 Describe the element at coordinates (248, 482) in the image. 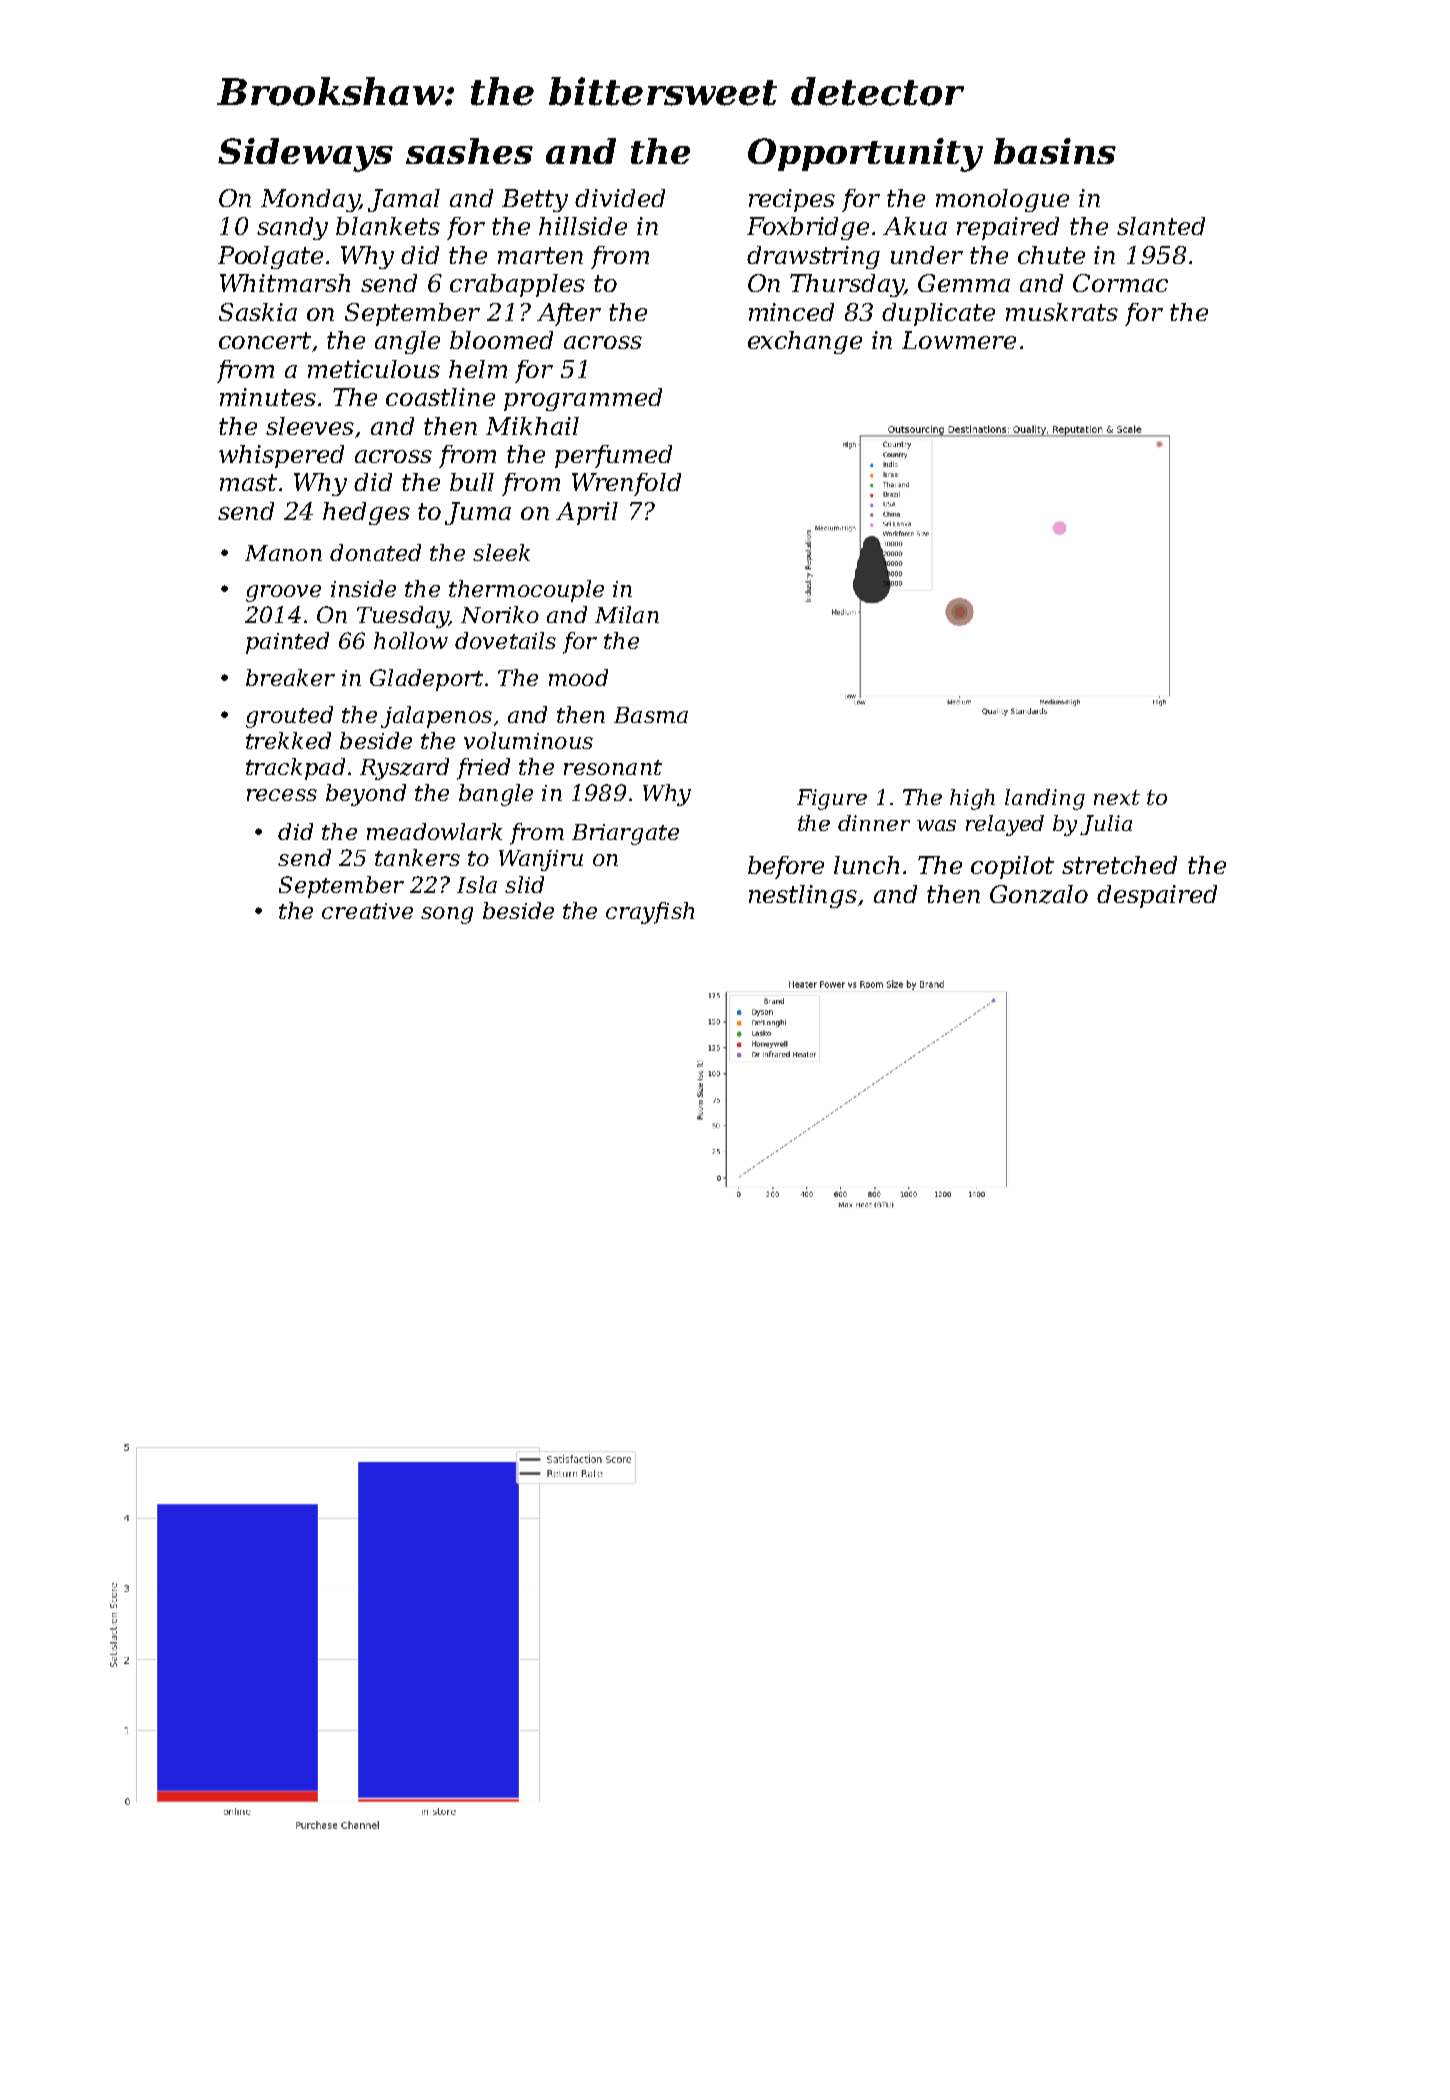

I see `mast` at that location.
